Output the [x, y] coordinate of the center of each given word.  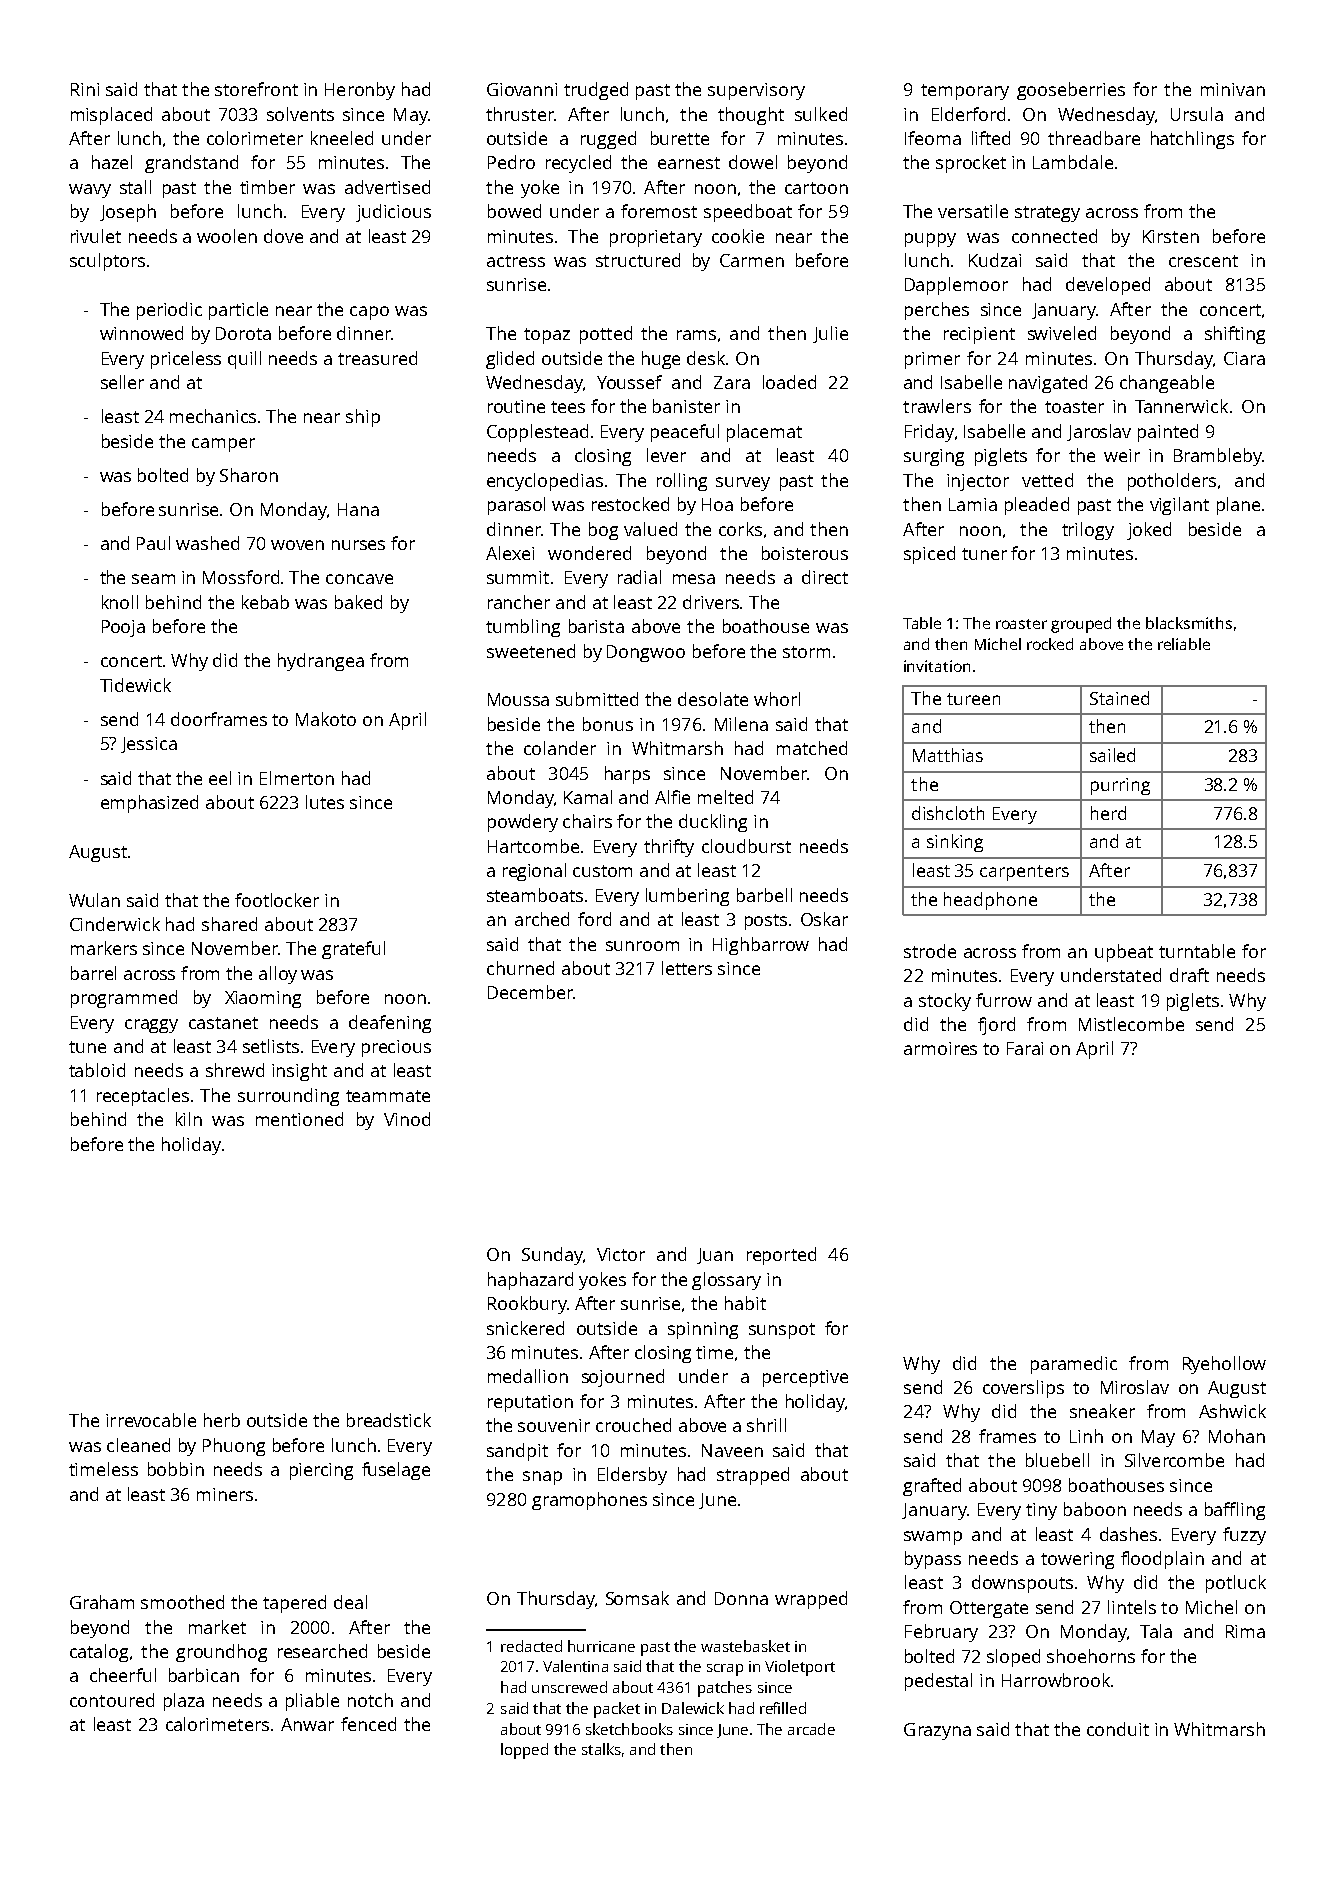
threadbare [1094, 138]
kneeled [342, 138]
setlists [271, 1046]
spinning [703, 1330]
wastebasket [745, 1646]
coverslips [1023, 1389]
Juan [715, 1256]
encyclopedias [545, 482]
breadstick [389, 1420]
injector [978, 482]
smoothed [182, 1602]
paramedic [1074, 1365]
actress [516, 261]
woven [297, 545]
